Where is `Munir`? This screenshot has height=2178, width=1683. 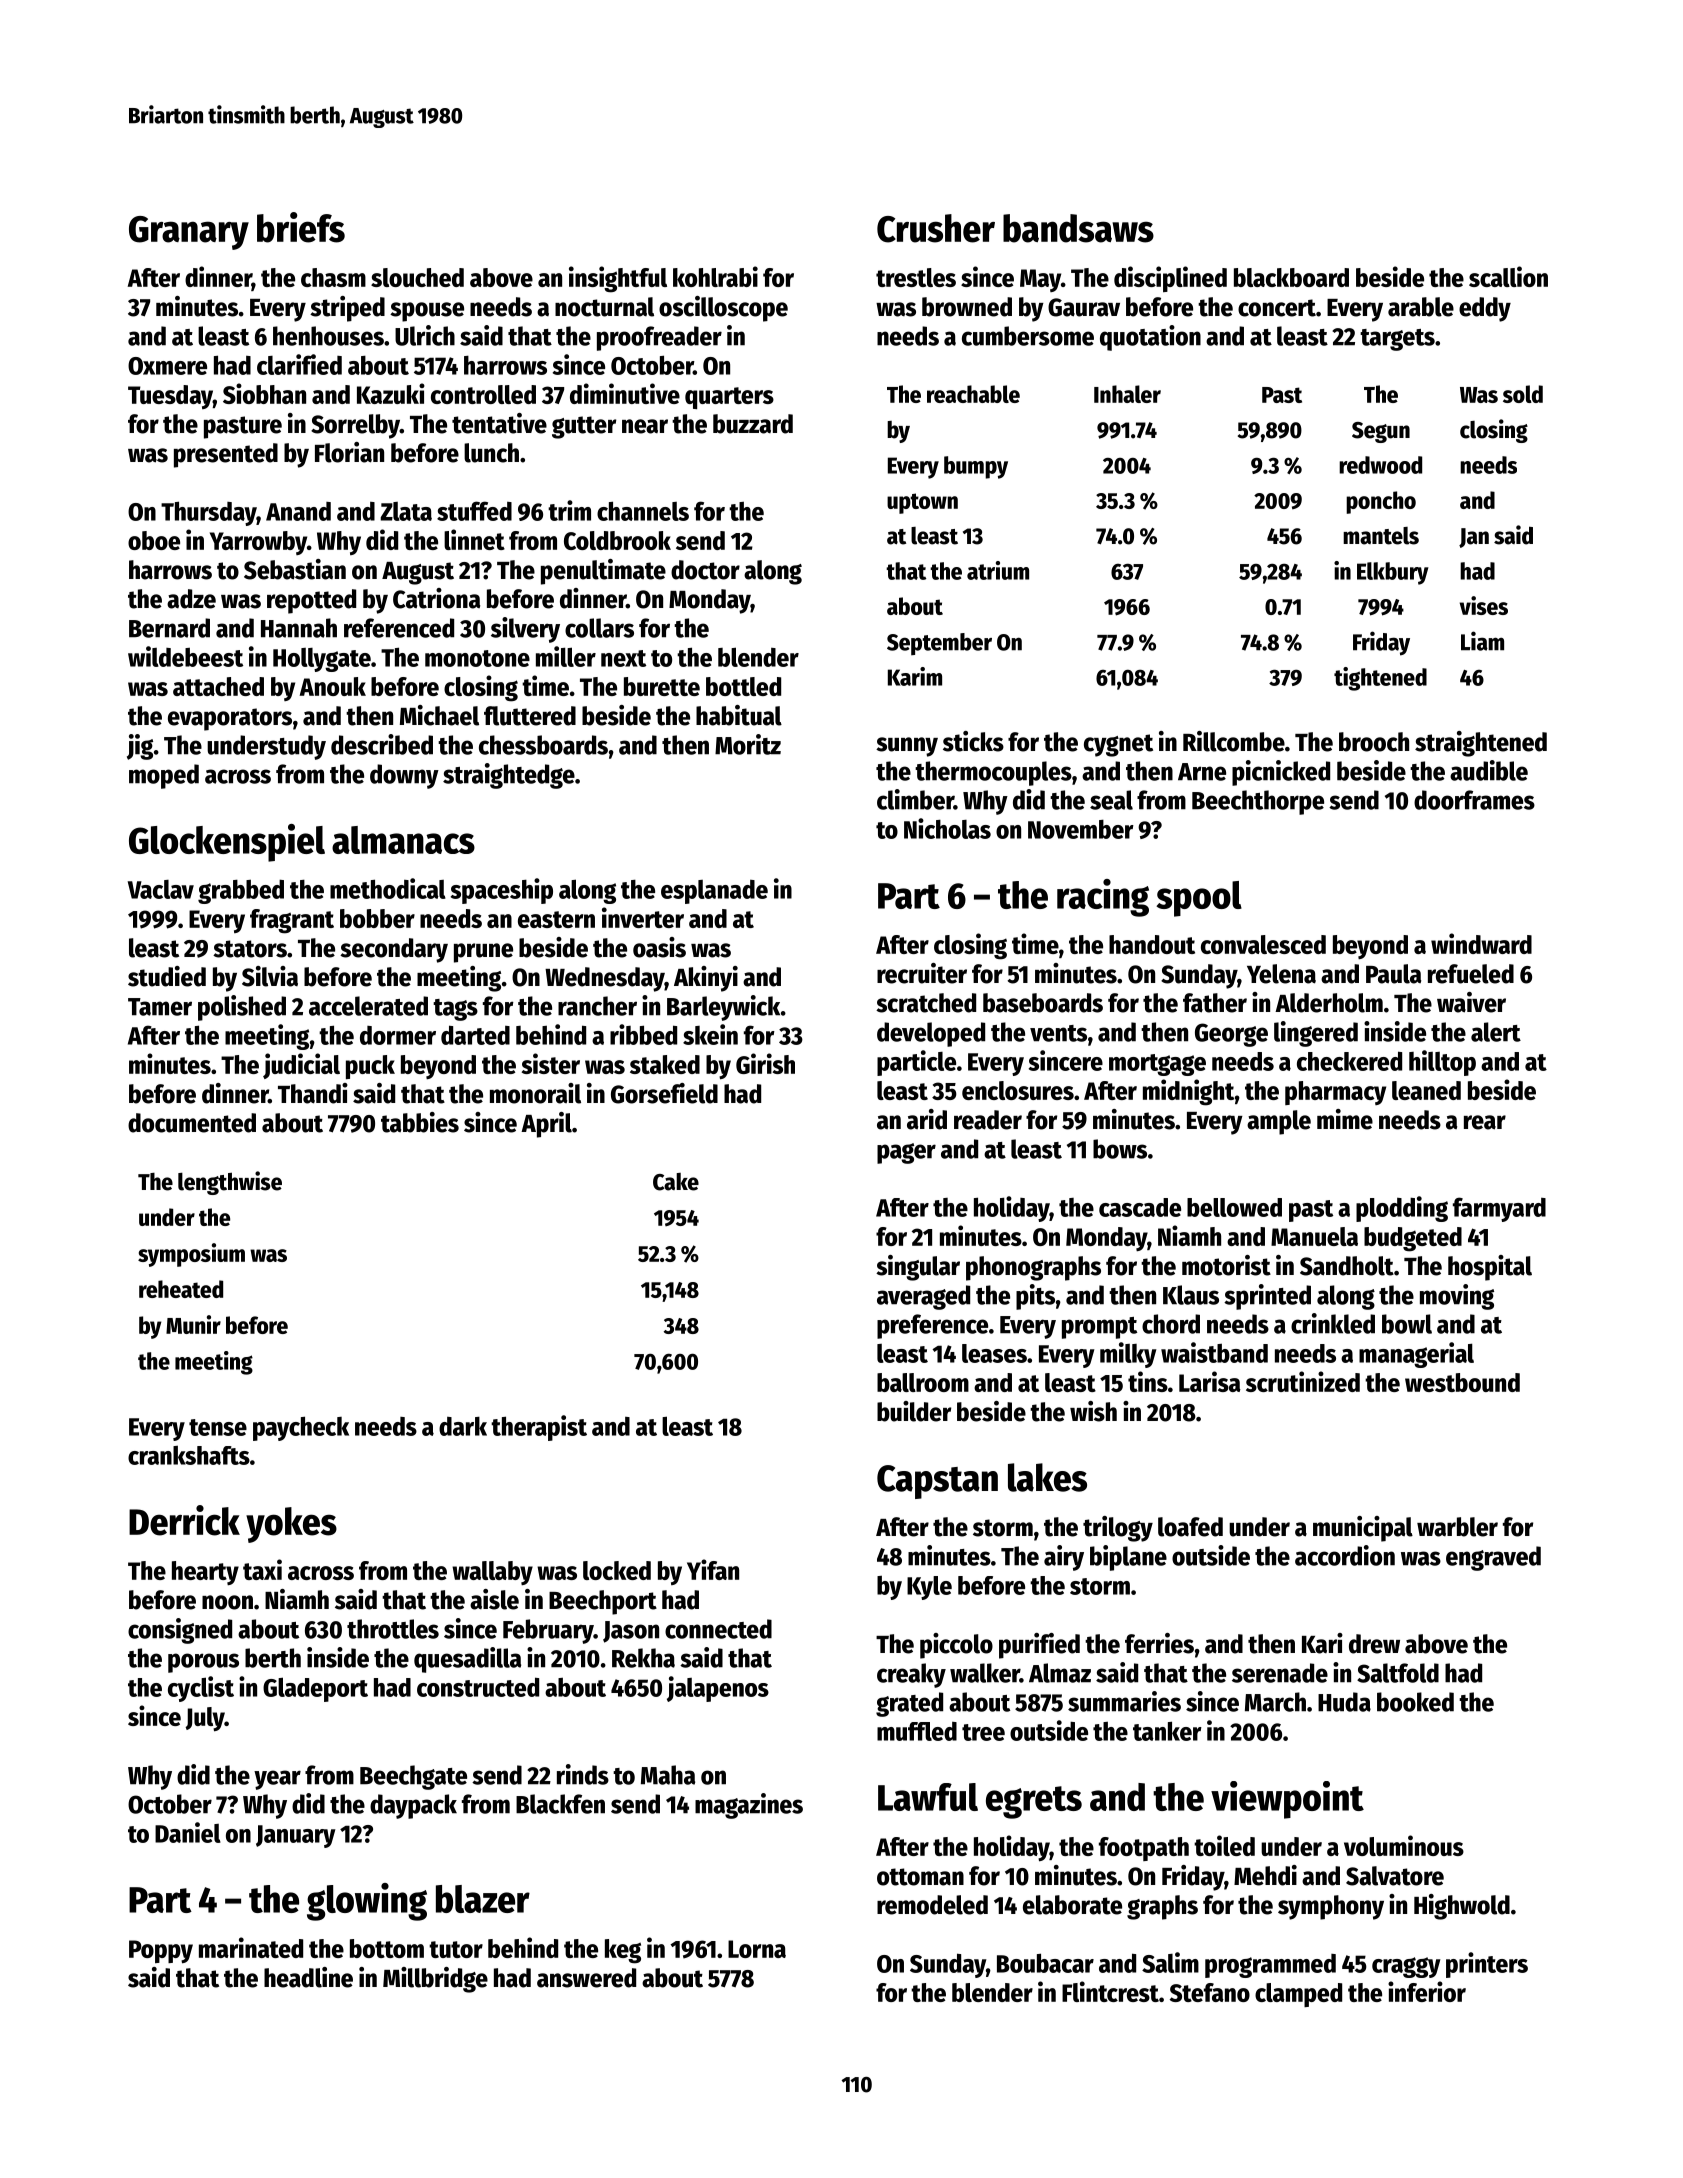 Munir is located at coordinates (193, 1324).
